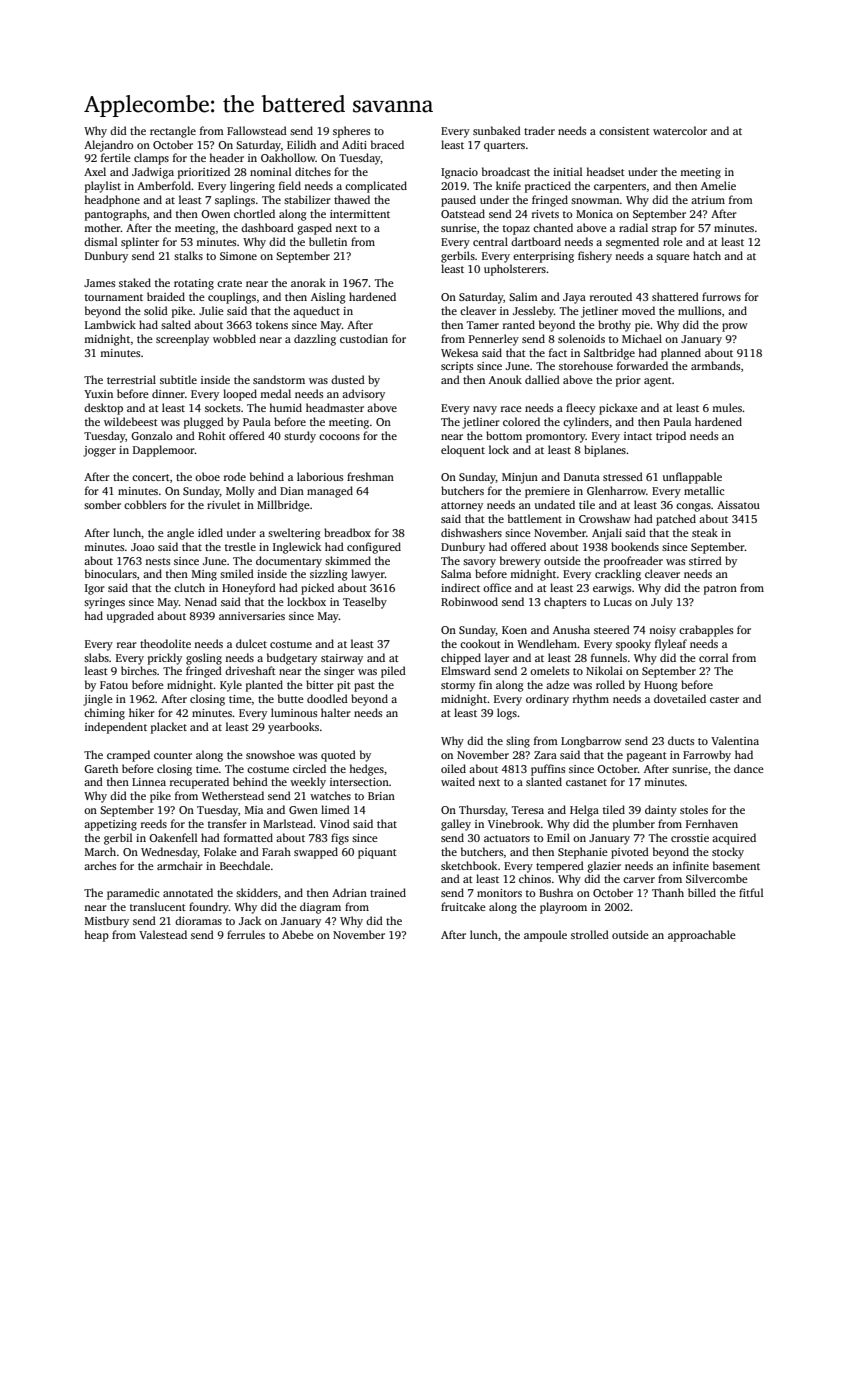 Image resolution: width=849 pixels, height=1400 pixels. Describe the element at coordinates (98, 700) in the document. I see `jingle` at that location.
